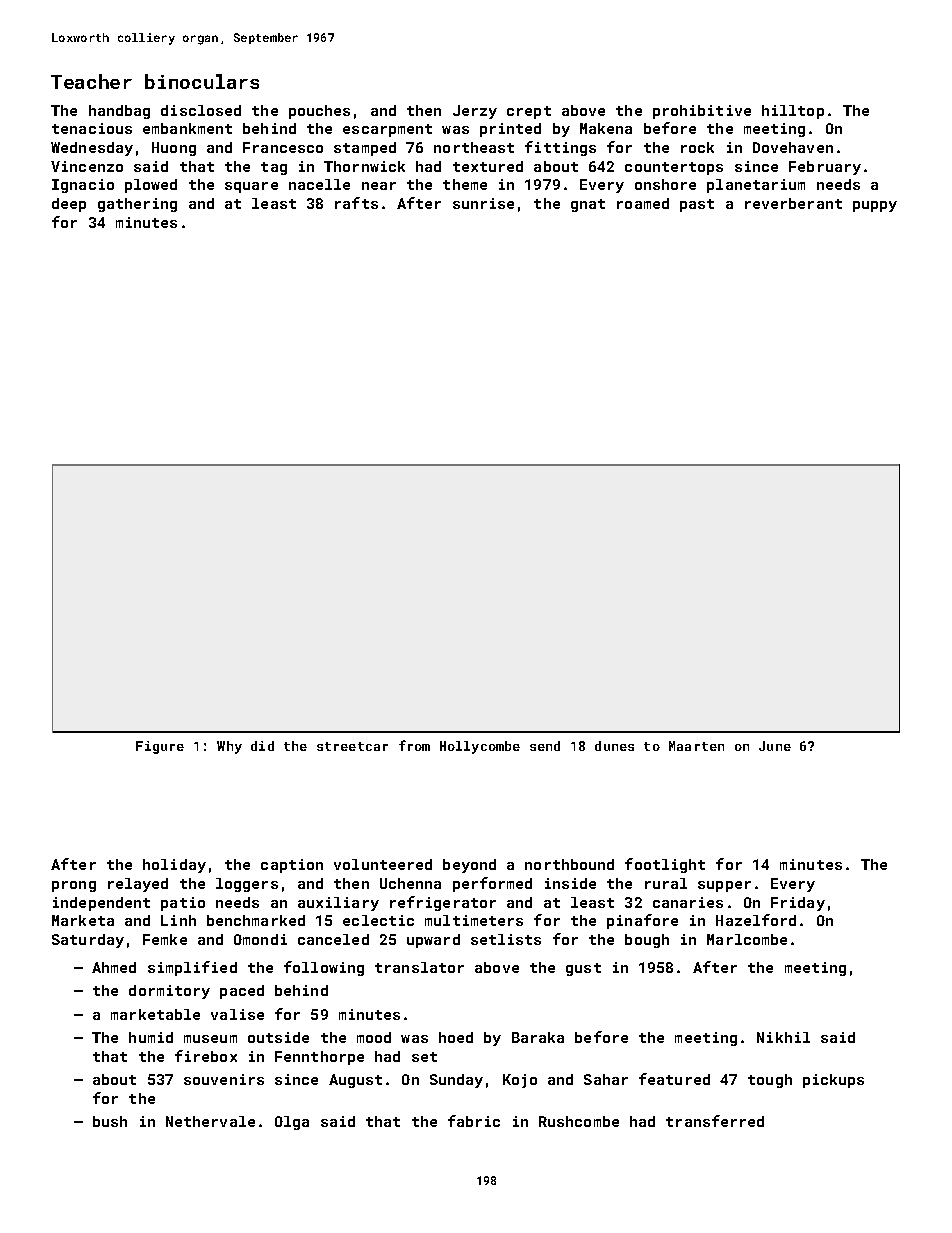 Image resolution: width=952 pixels, height=1233 pixels. I want to click on bush, so click(110, 1121).
